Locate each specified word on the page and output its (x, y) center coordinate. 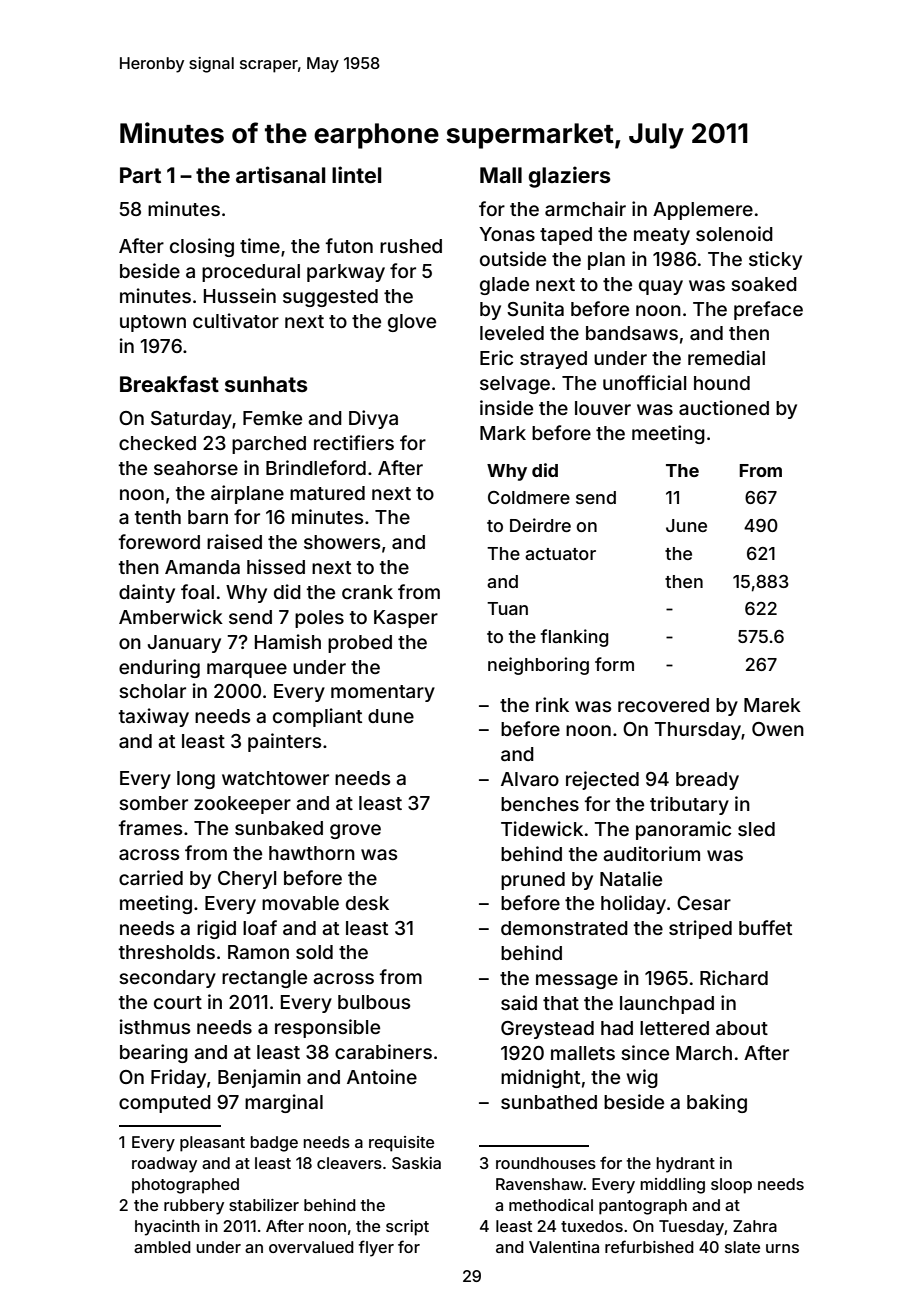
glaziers (570, 177)
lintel (356, 174)
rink (552, 704)
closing (202, 247)
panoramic (683, 830)
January (184, 644)
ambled (162, 1247)
